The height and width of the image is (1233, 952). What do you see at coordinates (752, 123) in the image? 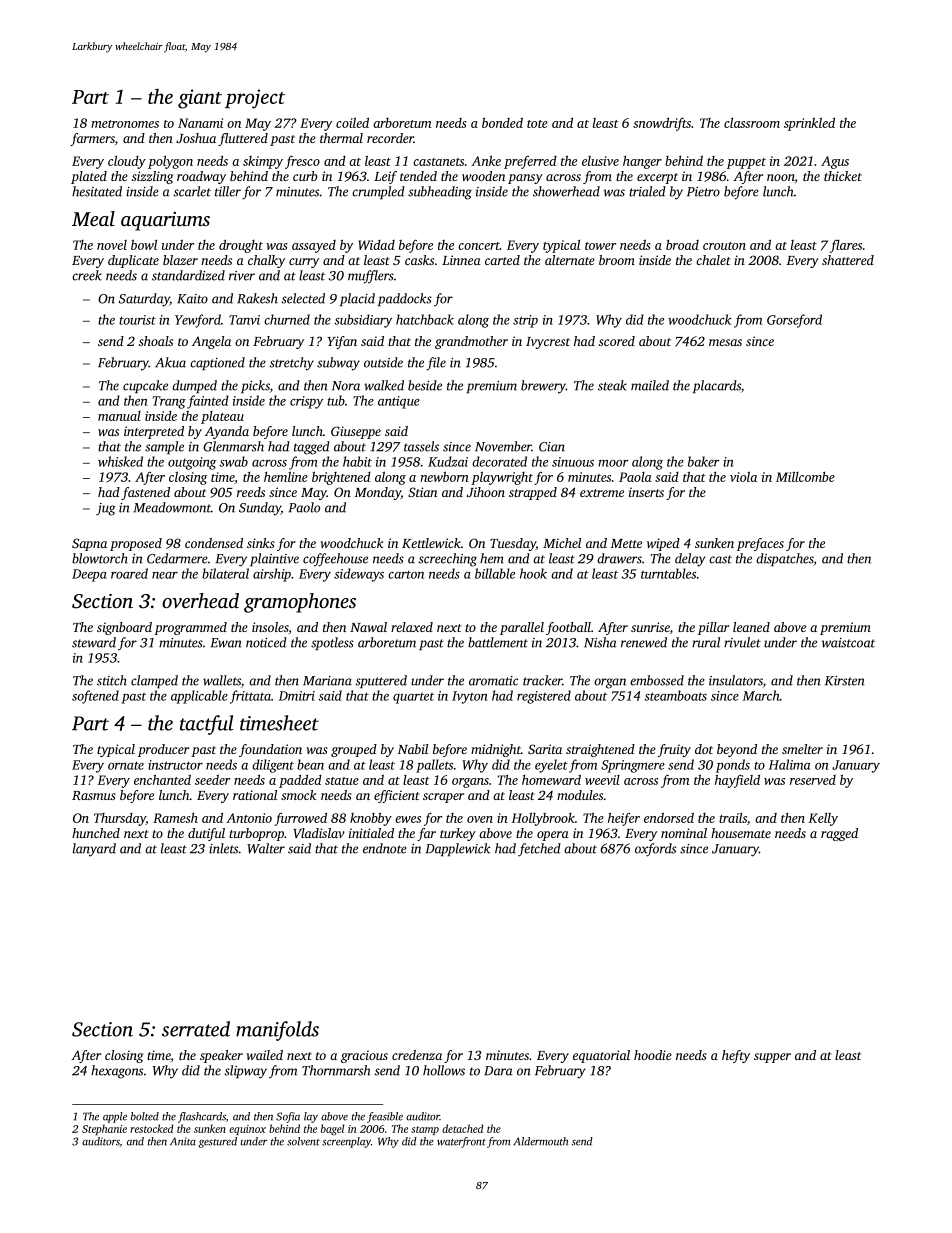
I see `classroom` at bounding box center [752, 123].
